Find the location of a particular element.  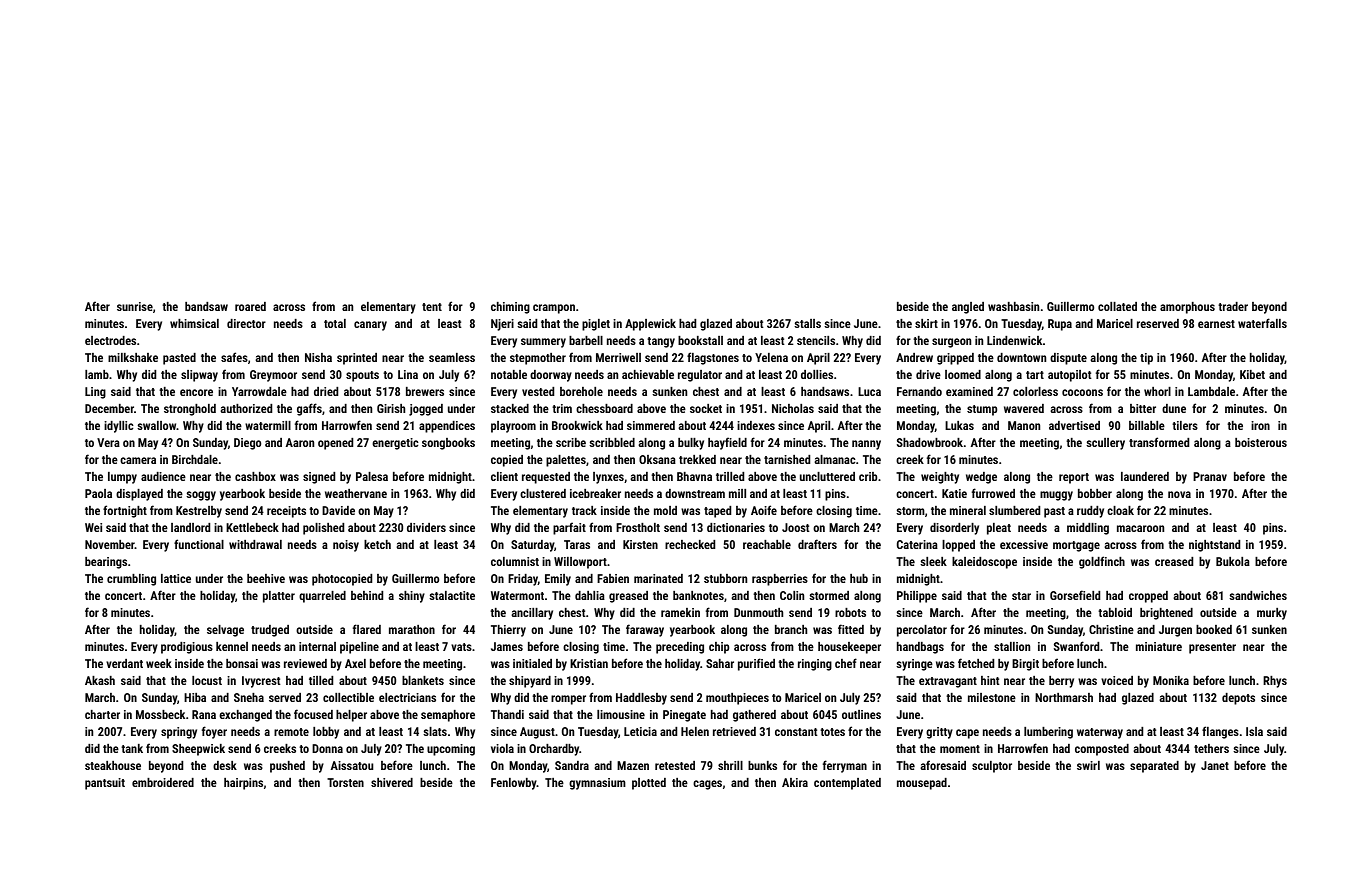

sunrise is located at coordinates (135, 306).
